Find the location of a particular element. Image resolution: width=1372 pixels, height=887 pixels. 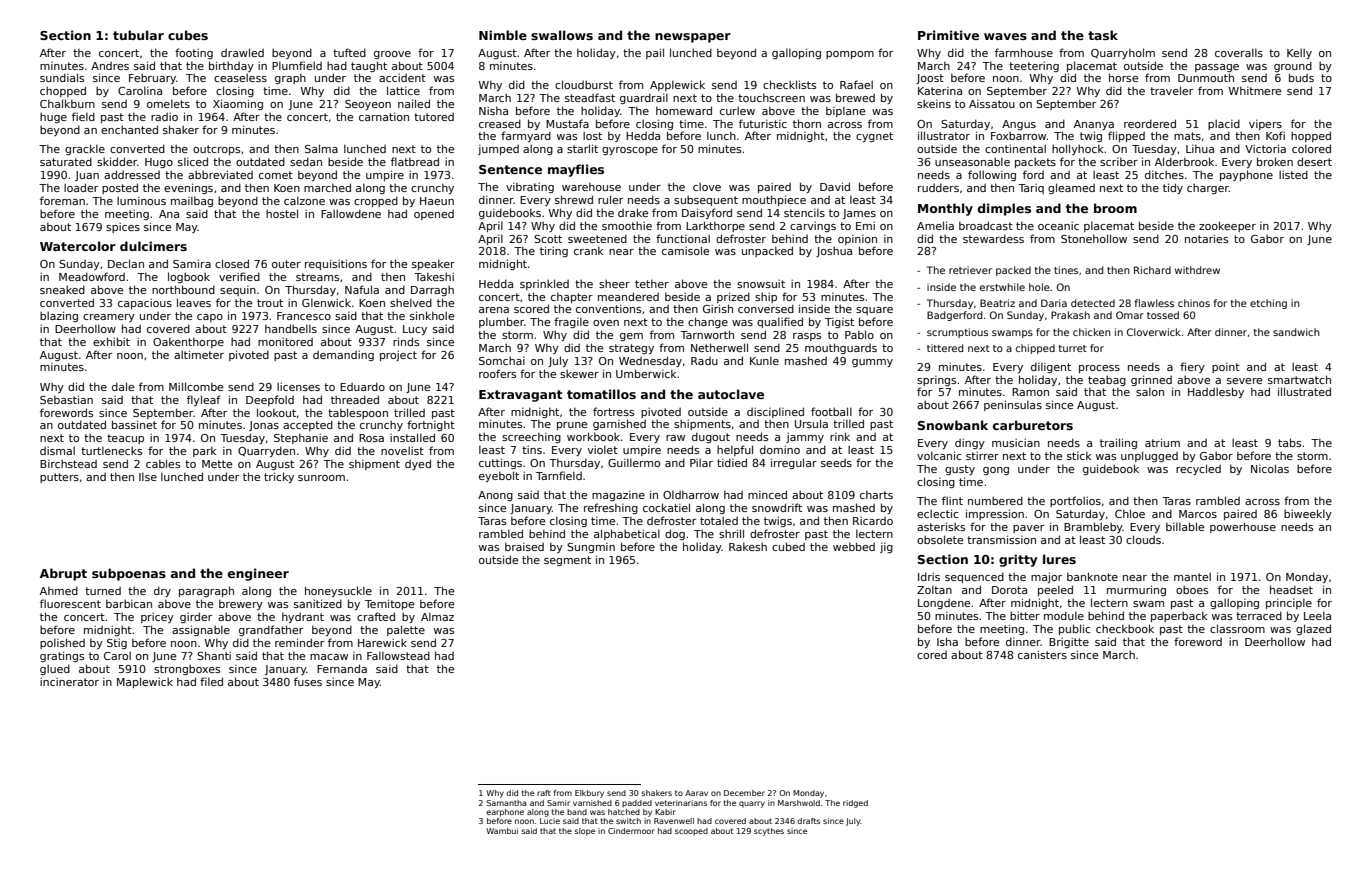

peninsulas is located at coordinates (1013, 405).
